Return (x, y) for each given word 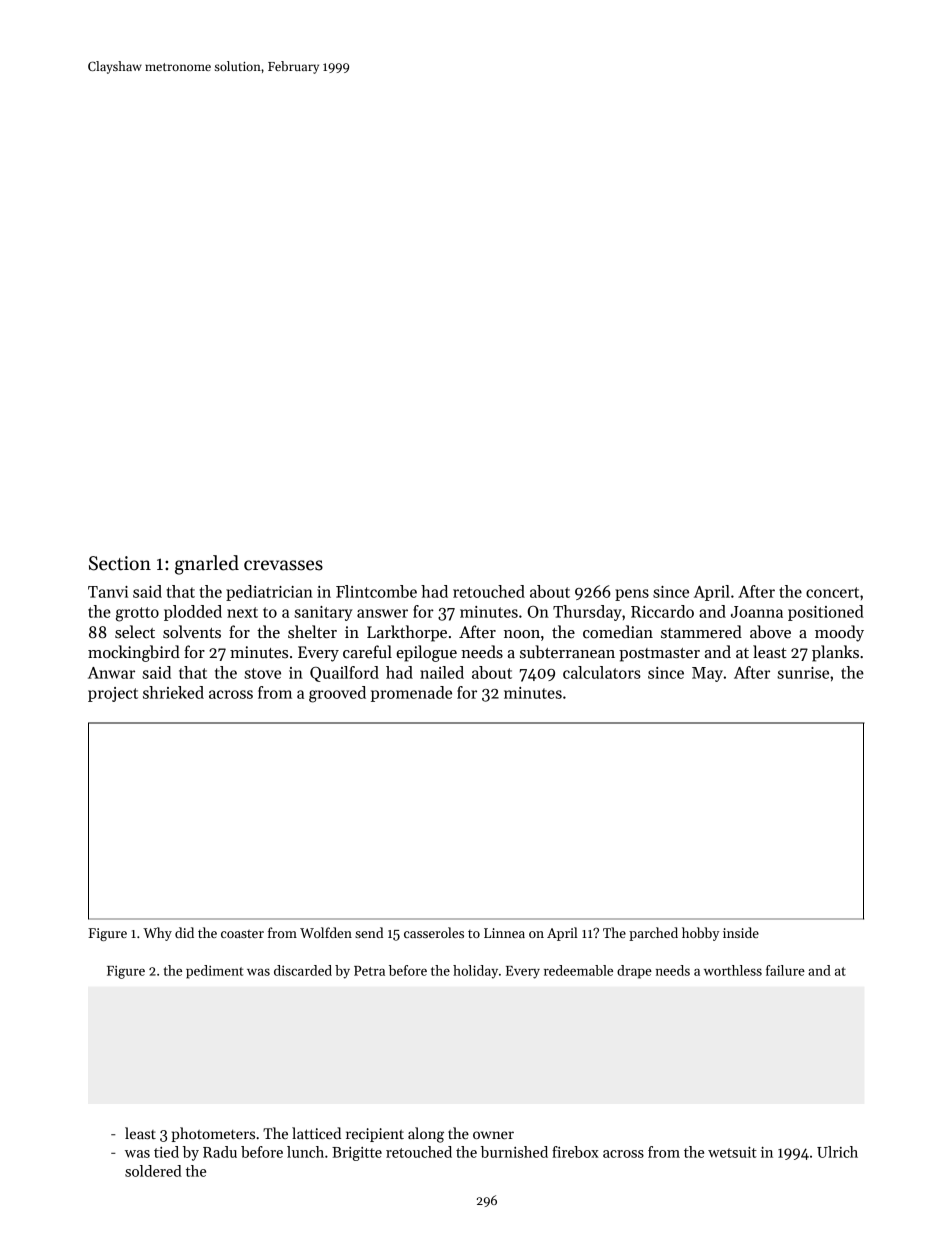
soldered (153, 1171)
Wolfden (326, 932)
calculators (602, 672)
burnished (514, 1152)
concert (832, 592)
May (707, 674)
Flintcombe (376, 591)
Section (120, 563)
